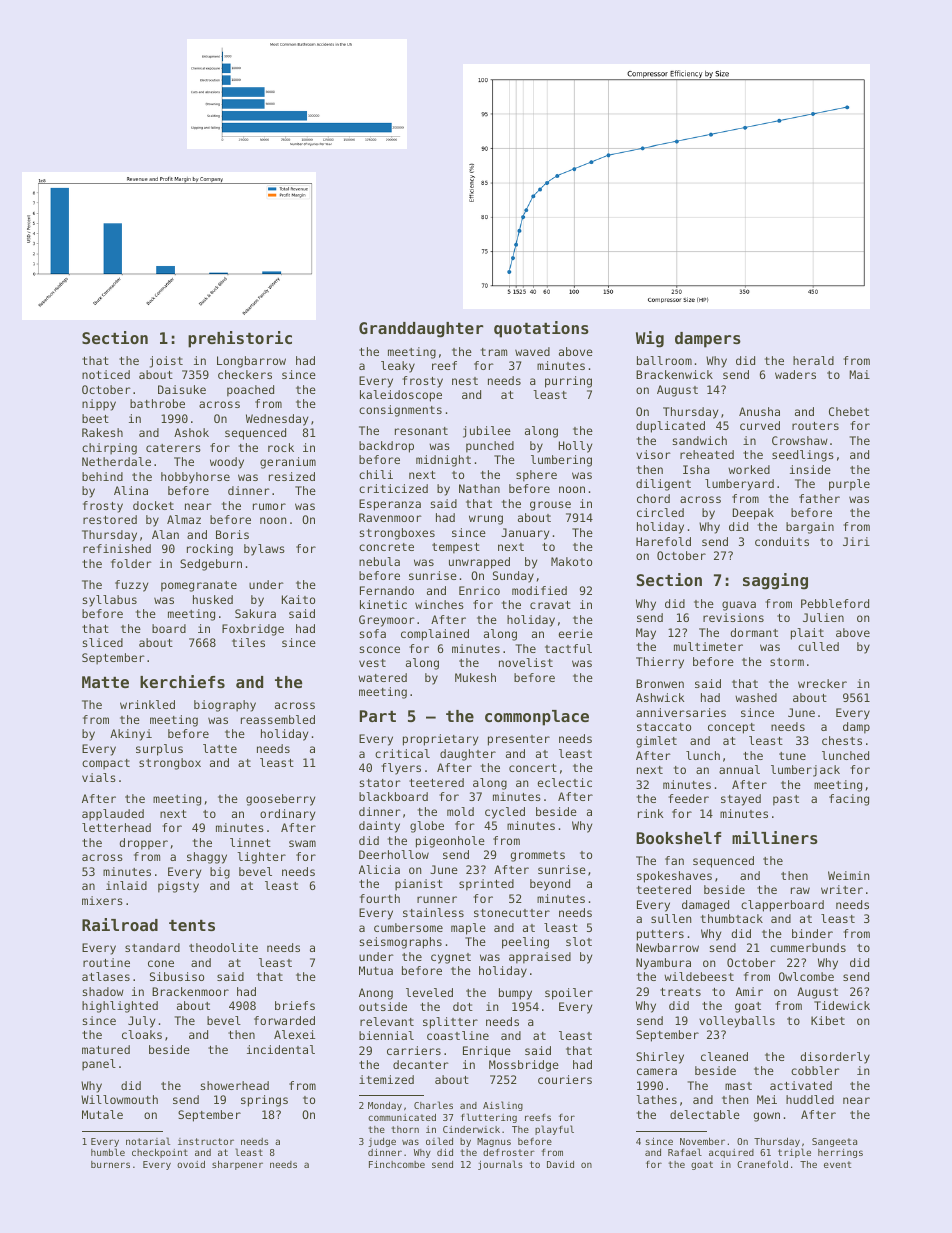 Image resolution: width=952 pixels, height=1233 pixels. What do you see at coordinates (177, 976) in the document?
I see `Sibusiso` at bounding box center [177, 976].
